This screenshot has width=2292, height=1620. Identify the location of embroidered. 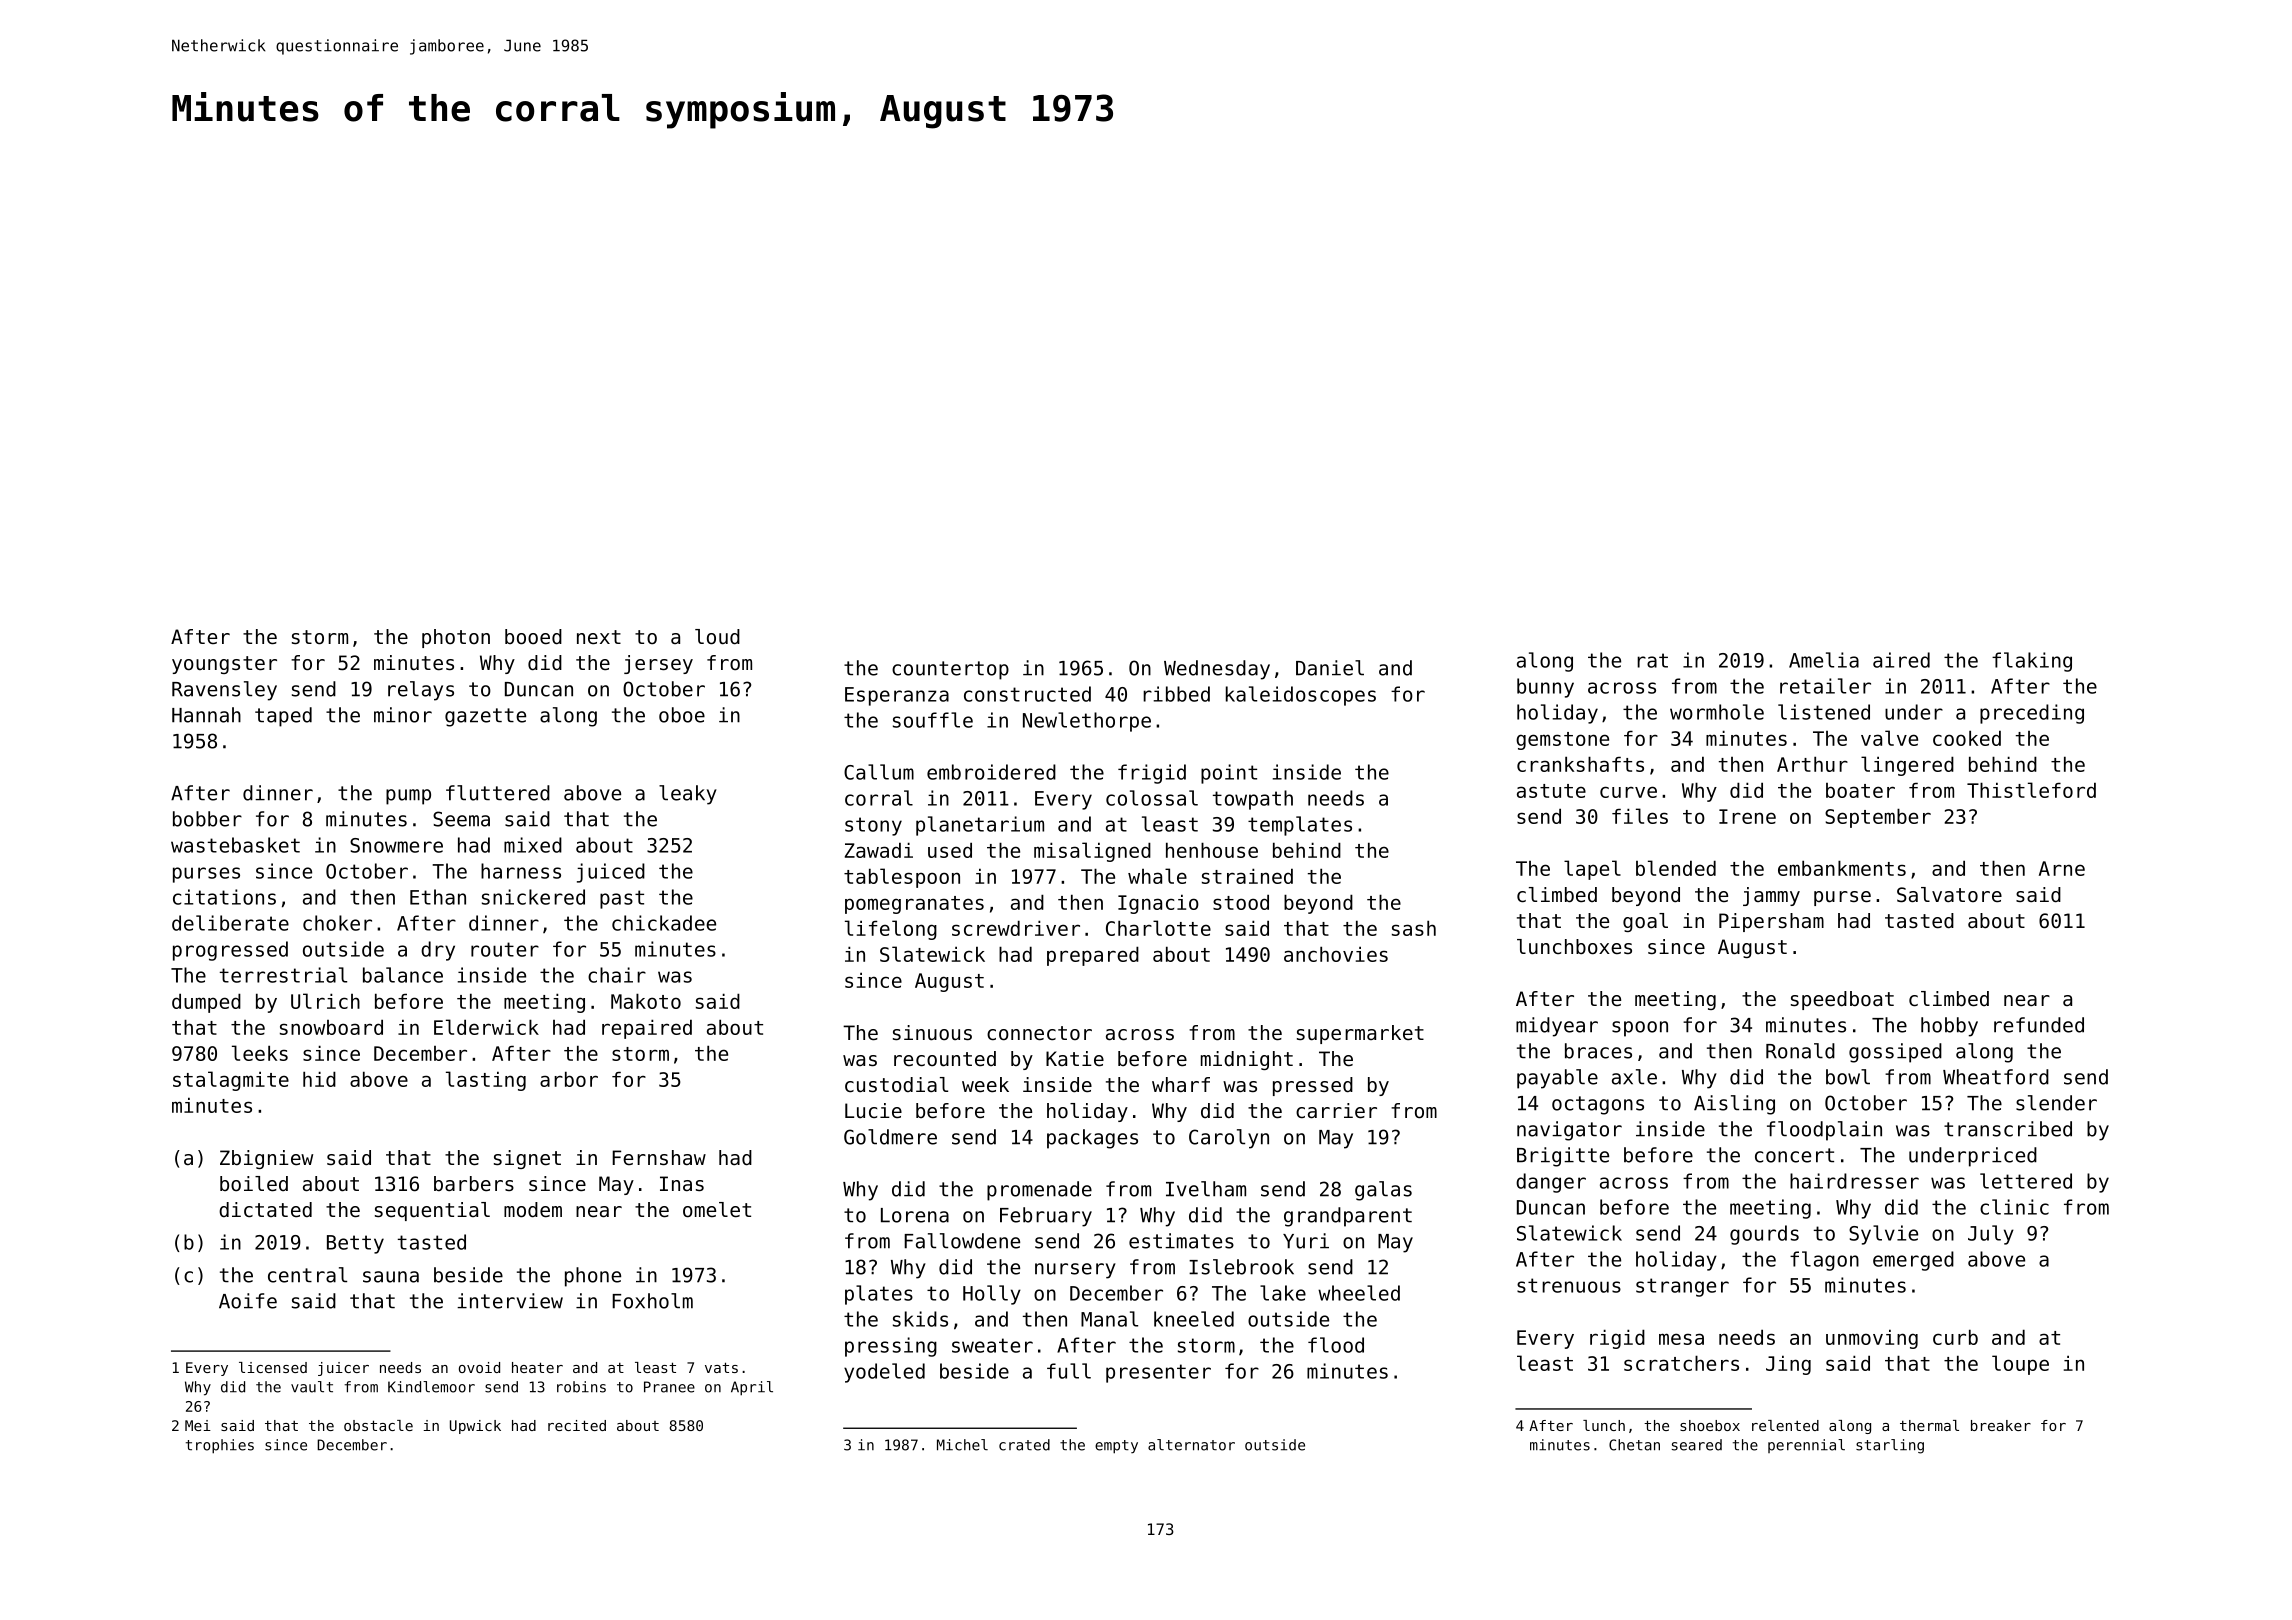
(991, 772).
